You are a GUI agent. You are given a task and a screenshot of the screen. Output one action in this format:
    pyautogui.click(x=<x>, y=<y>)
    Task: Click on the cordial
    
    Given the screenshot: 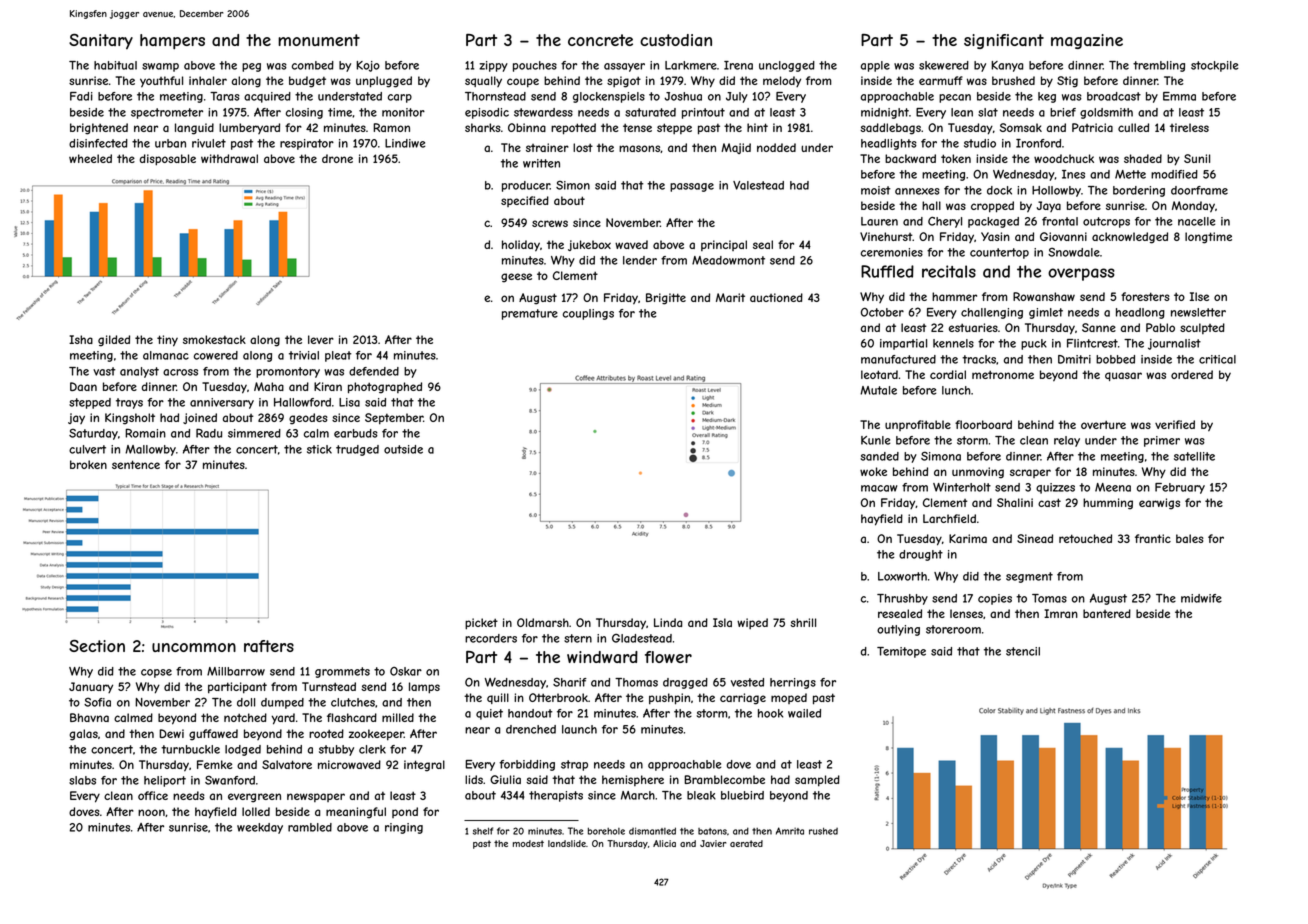 What is the action you would take?
    pyautogui.click(x=948, y=374)
